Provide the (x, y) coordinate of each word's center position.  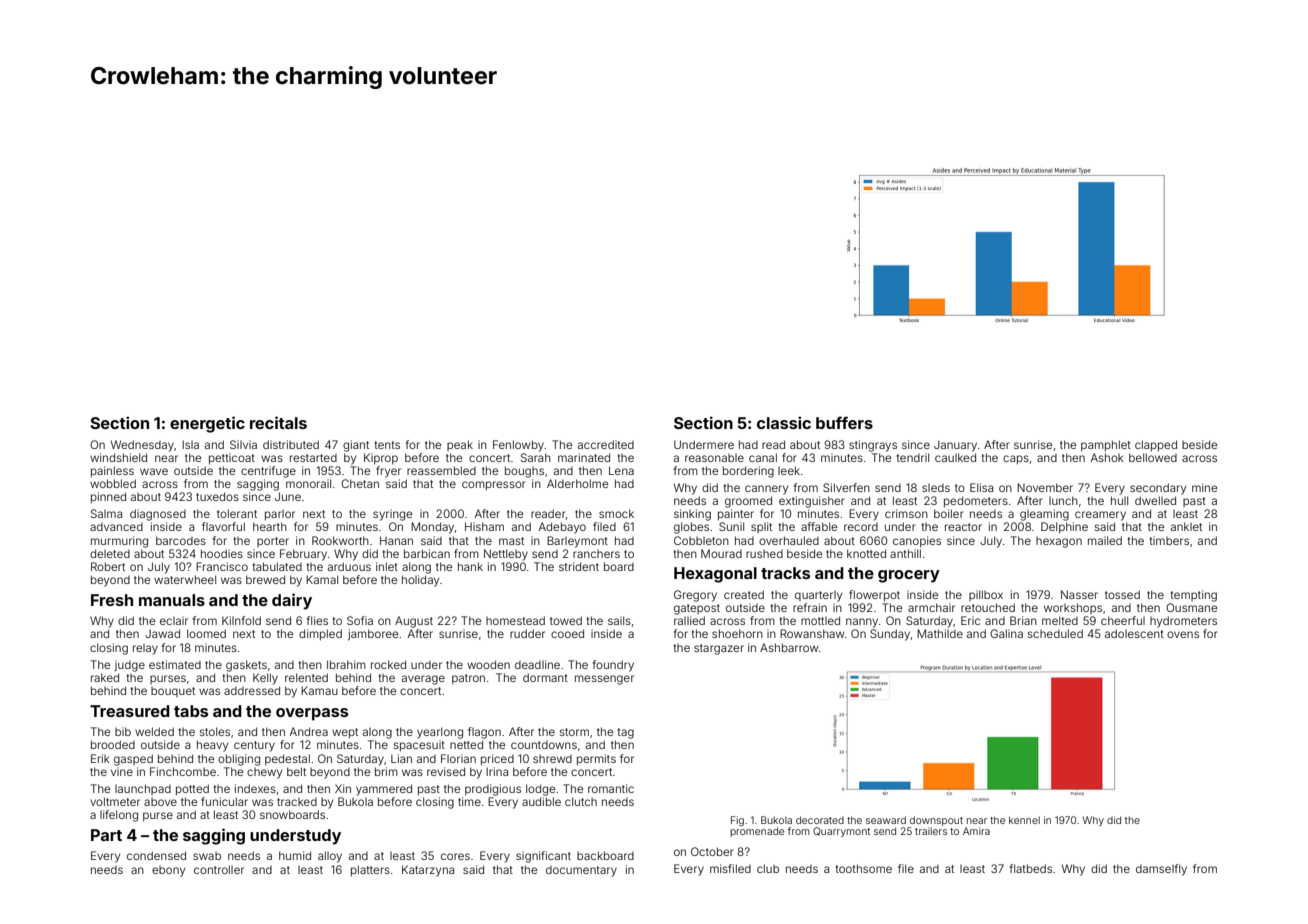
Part (106, 835)
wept (345, 733)
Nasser (1079, 594)
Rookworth (340, 540)
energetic (207, 424)
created (744, 594)
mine (1204, 487)
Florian (458, 758)
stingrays (873, 446)
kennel (1024, 820)
